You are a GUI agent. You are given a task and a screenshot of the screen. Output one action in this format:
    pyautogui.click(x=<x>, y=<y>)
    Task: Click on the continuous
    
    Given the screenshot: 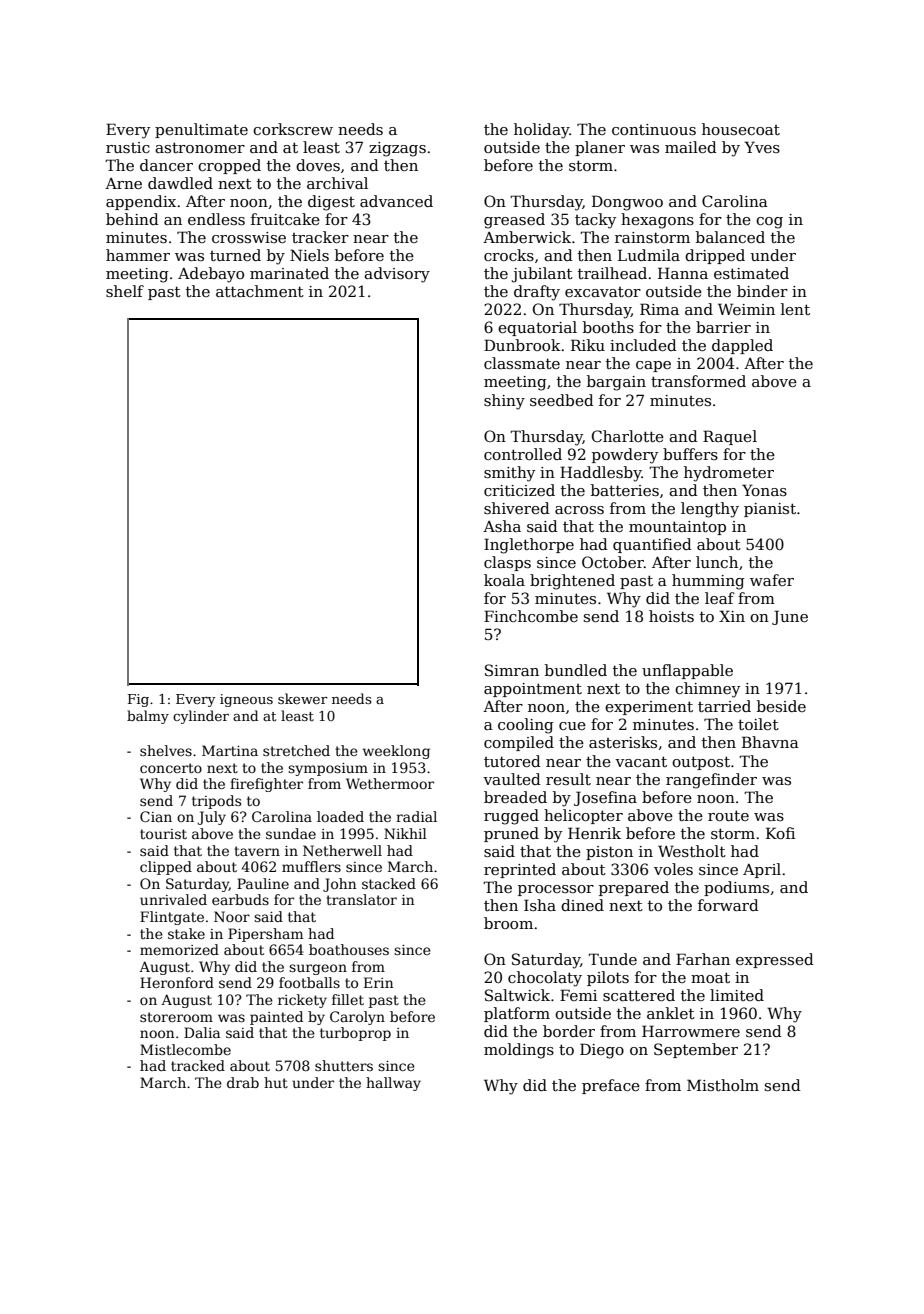 What is the action you would take?
    pyautogui.click(x=654, y=129)
